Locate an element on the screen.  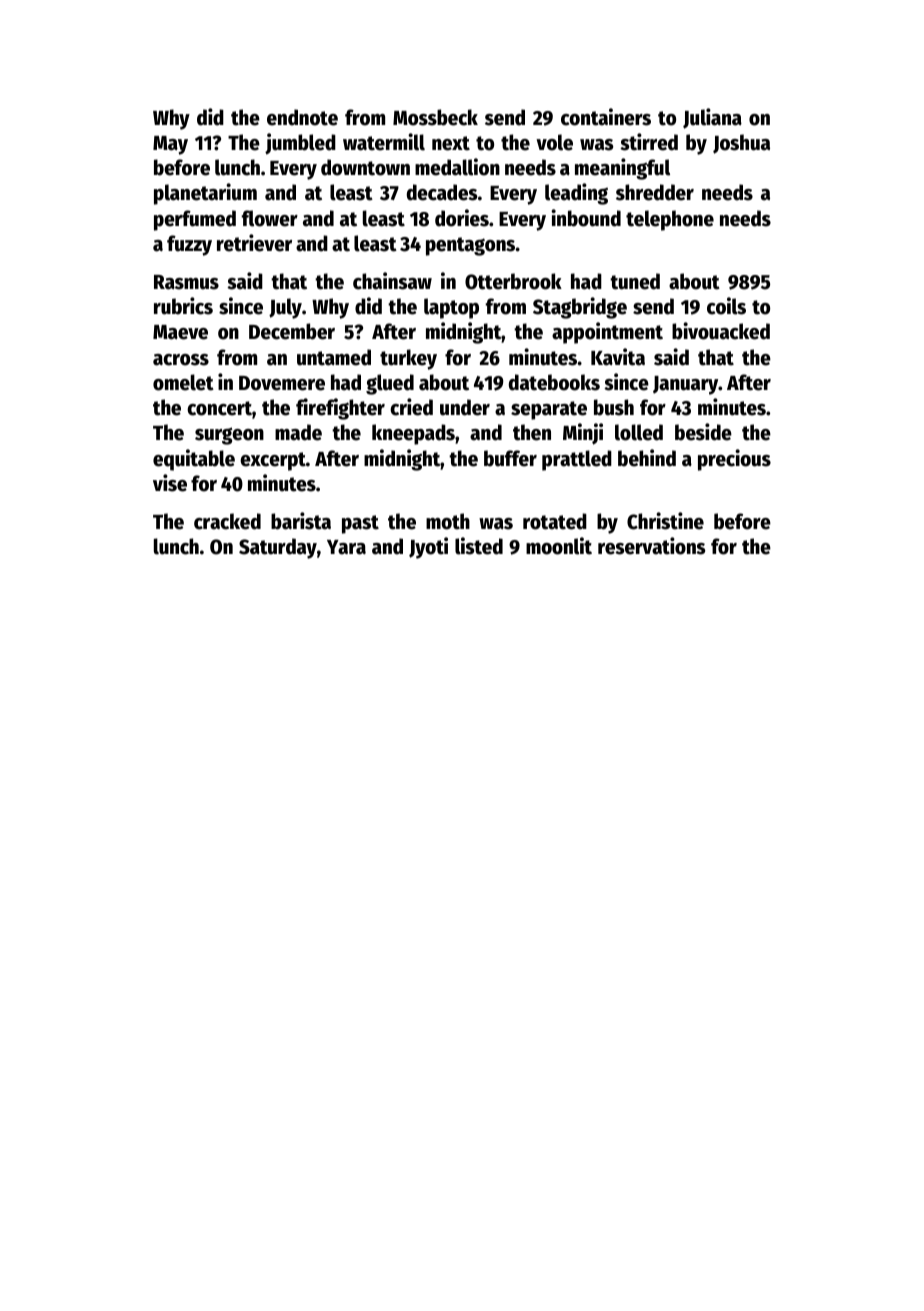
Joshua is located at coordinates (741, 144).
